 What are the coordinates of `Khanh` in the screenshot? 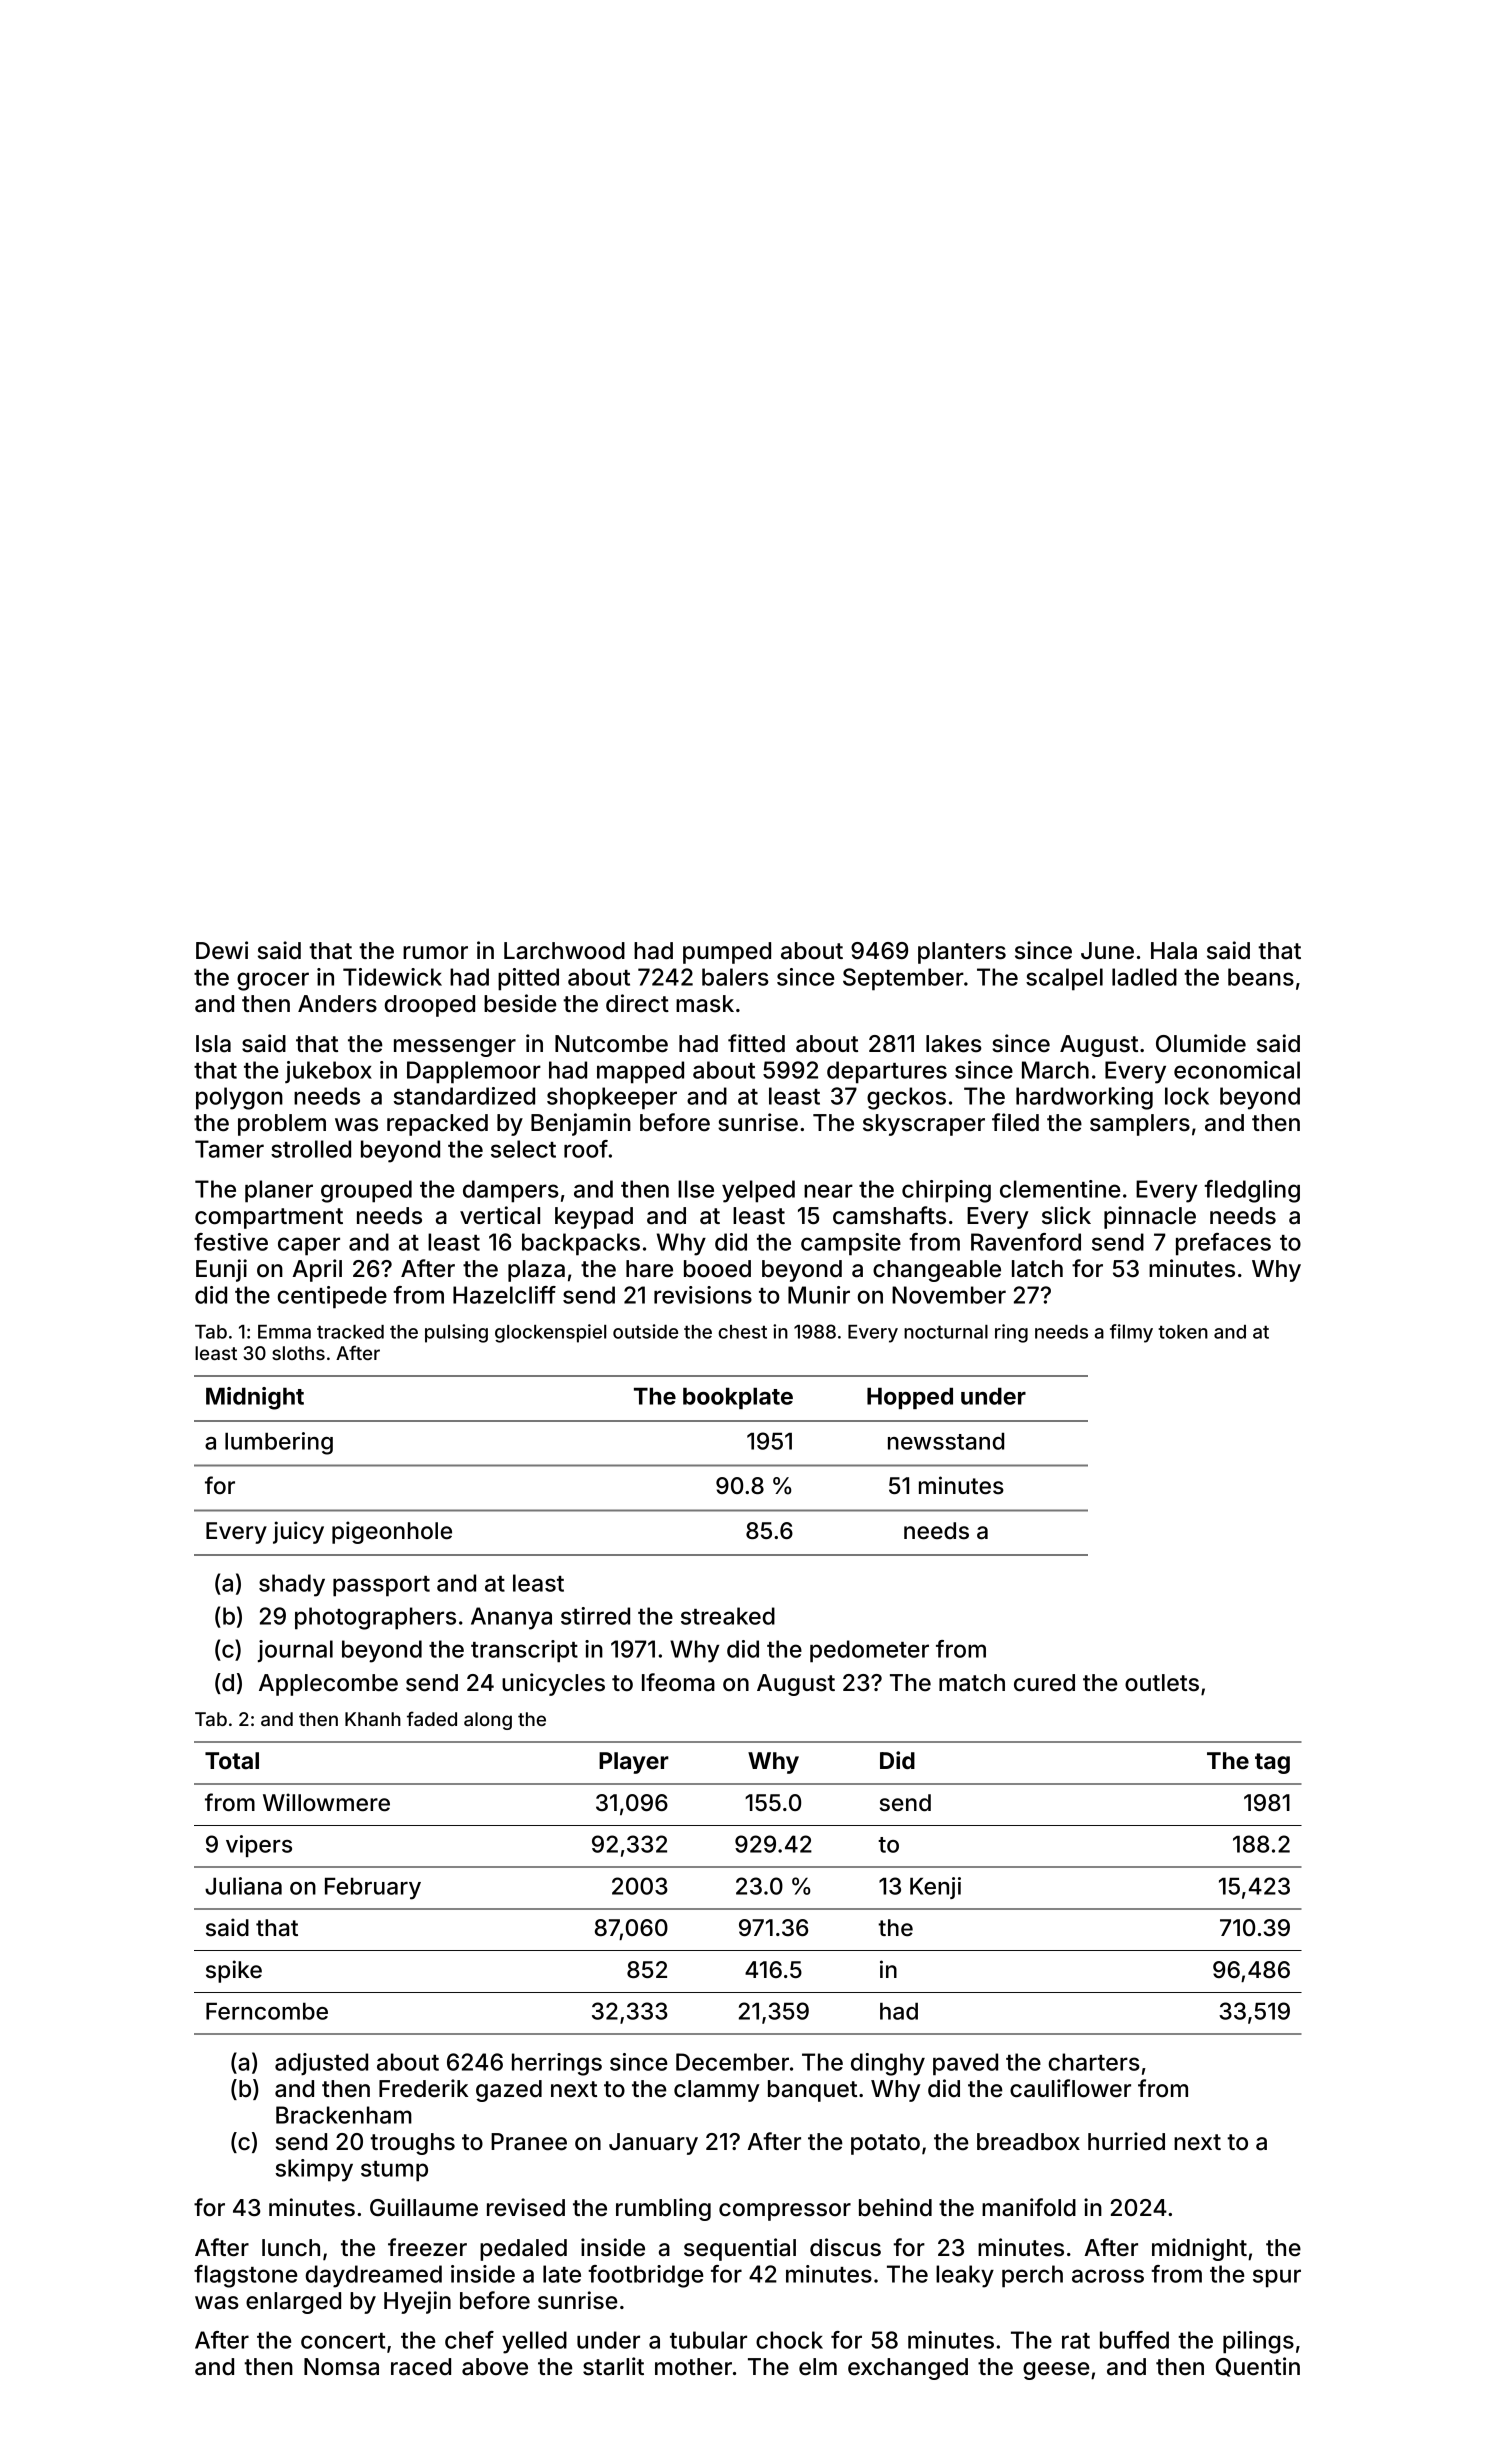 It's located at (373, 1719).
